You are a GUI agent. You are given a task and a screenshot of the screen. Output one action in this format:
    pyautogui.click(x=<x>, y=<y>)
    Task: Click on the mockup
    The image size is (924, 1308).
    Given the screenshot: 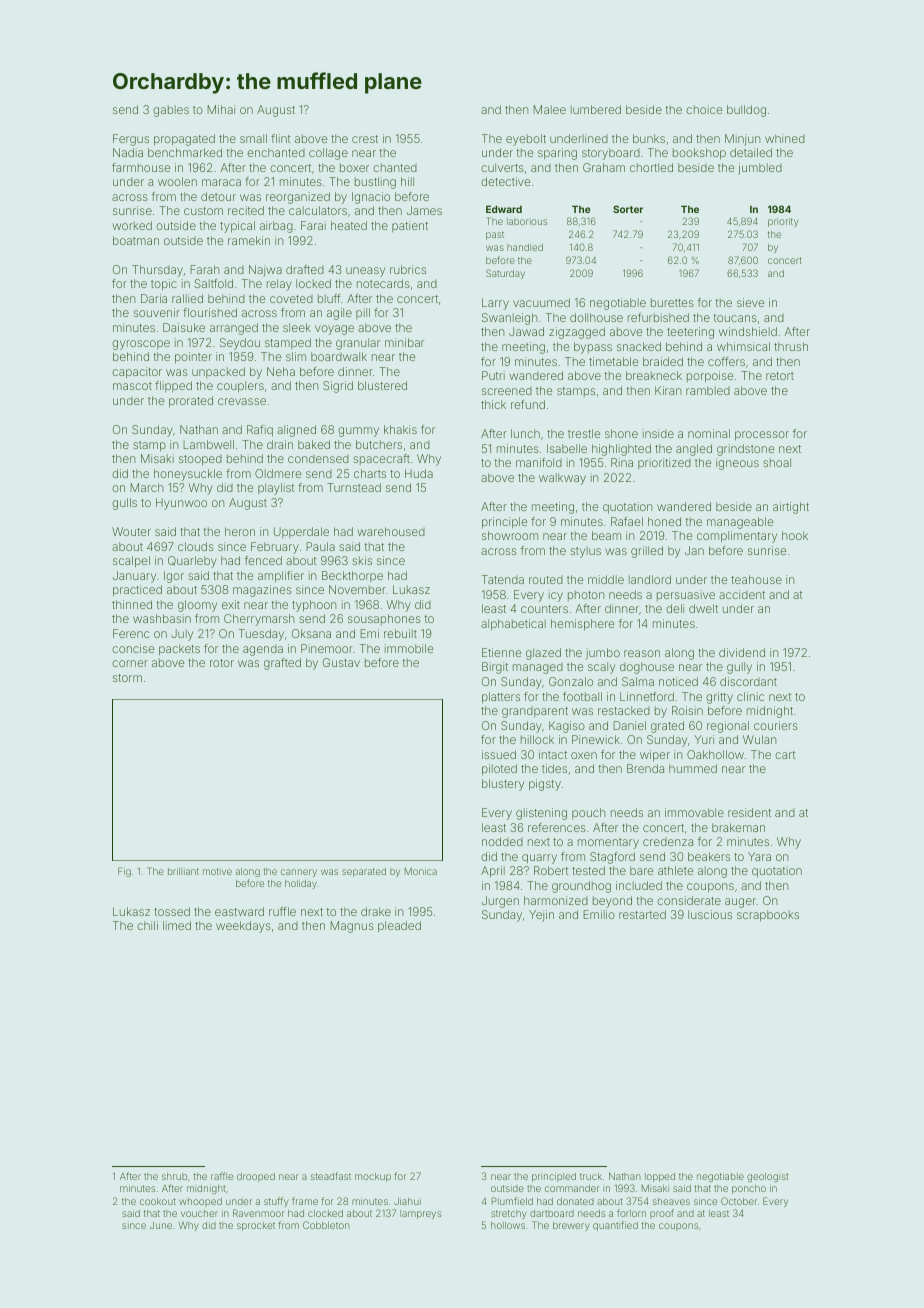 What is the action you would take?
    pyautogui.click(x=373, y=1177)
